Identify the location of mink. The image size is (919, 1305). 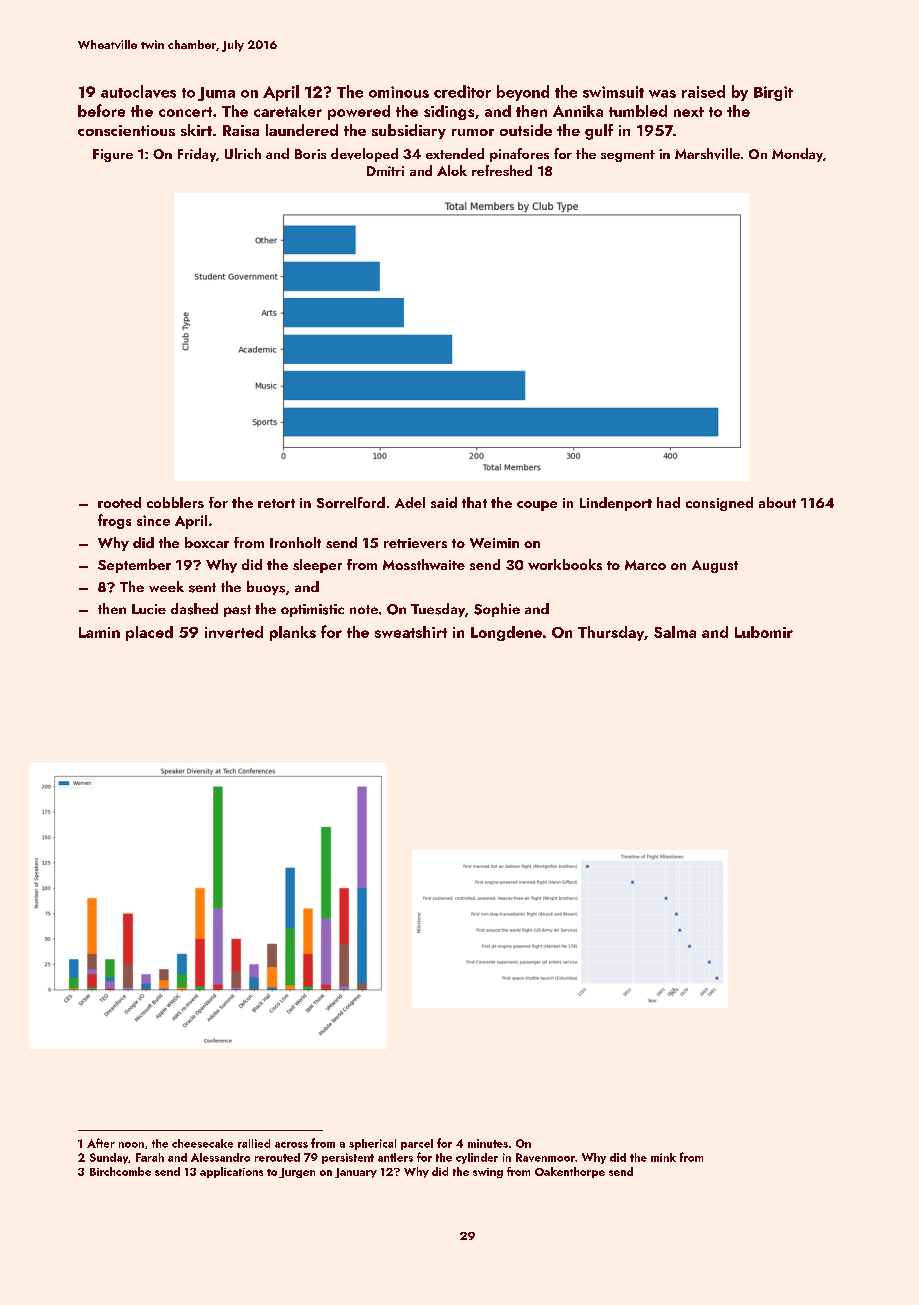
(663, 1157).
